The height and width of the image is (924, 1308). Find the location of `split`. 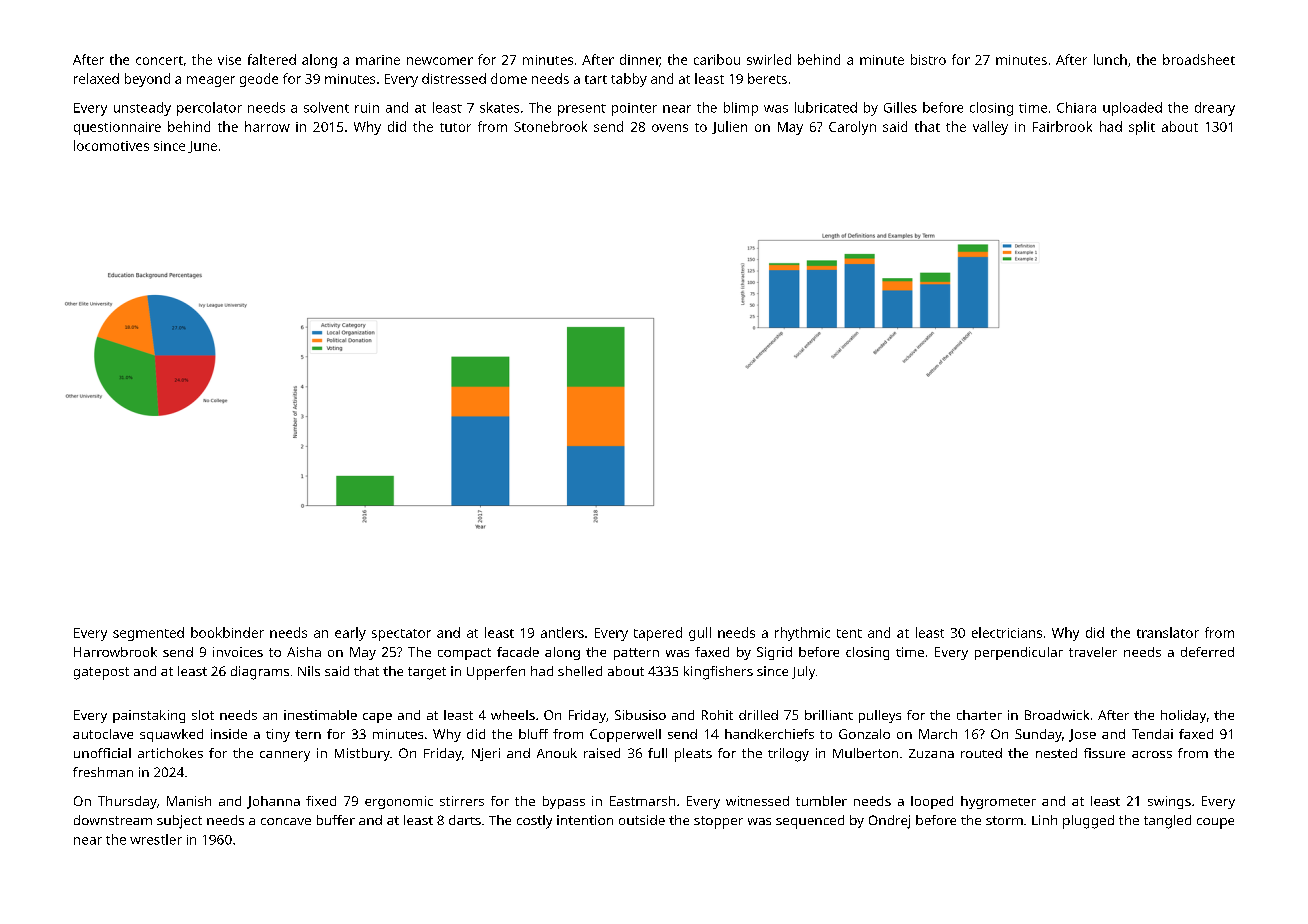

split is located at coordinates (1142, 128).
